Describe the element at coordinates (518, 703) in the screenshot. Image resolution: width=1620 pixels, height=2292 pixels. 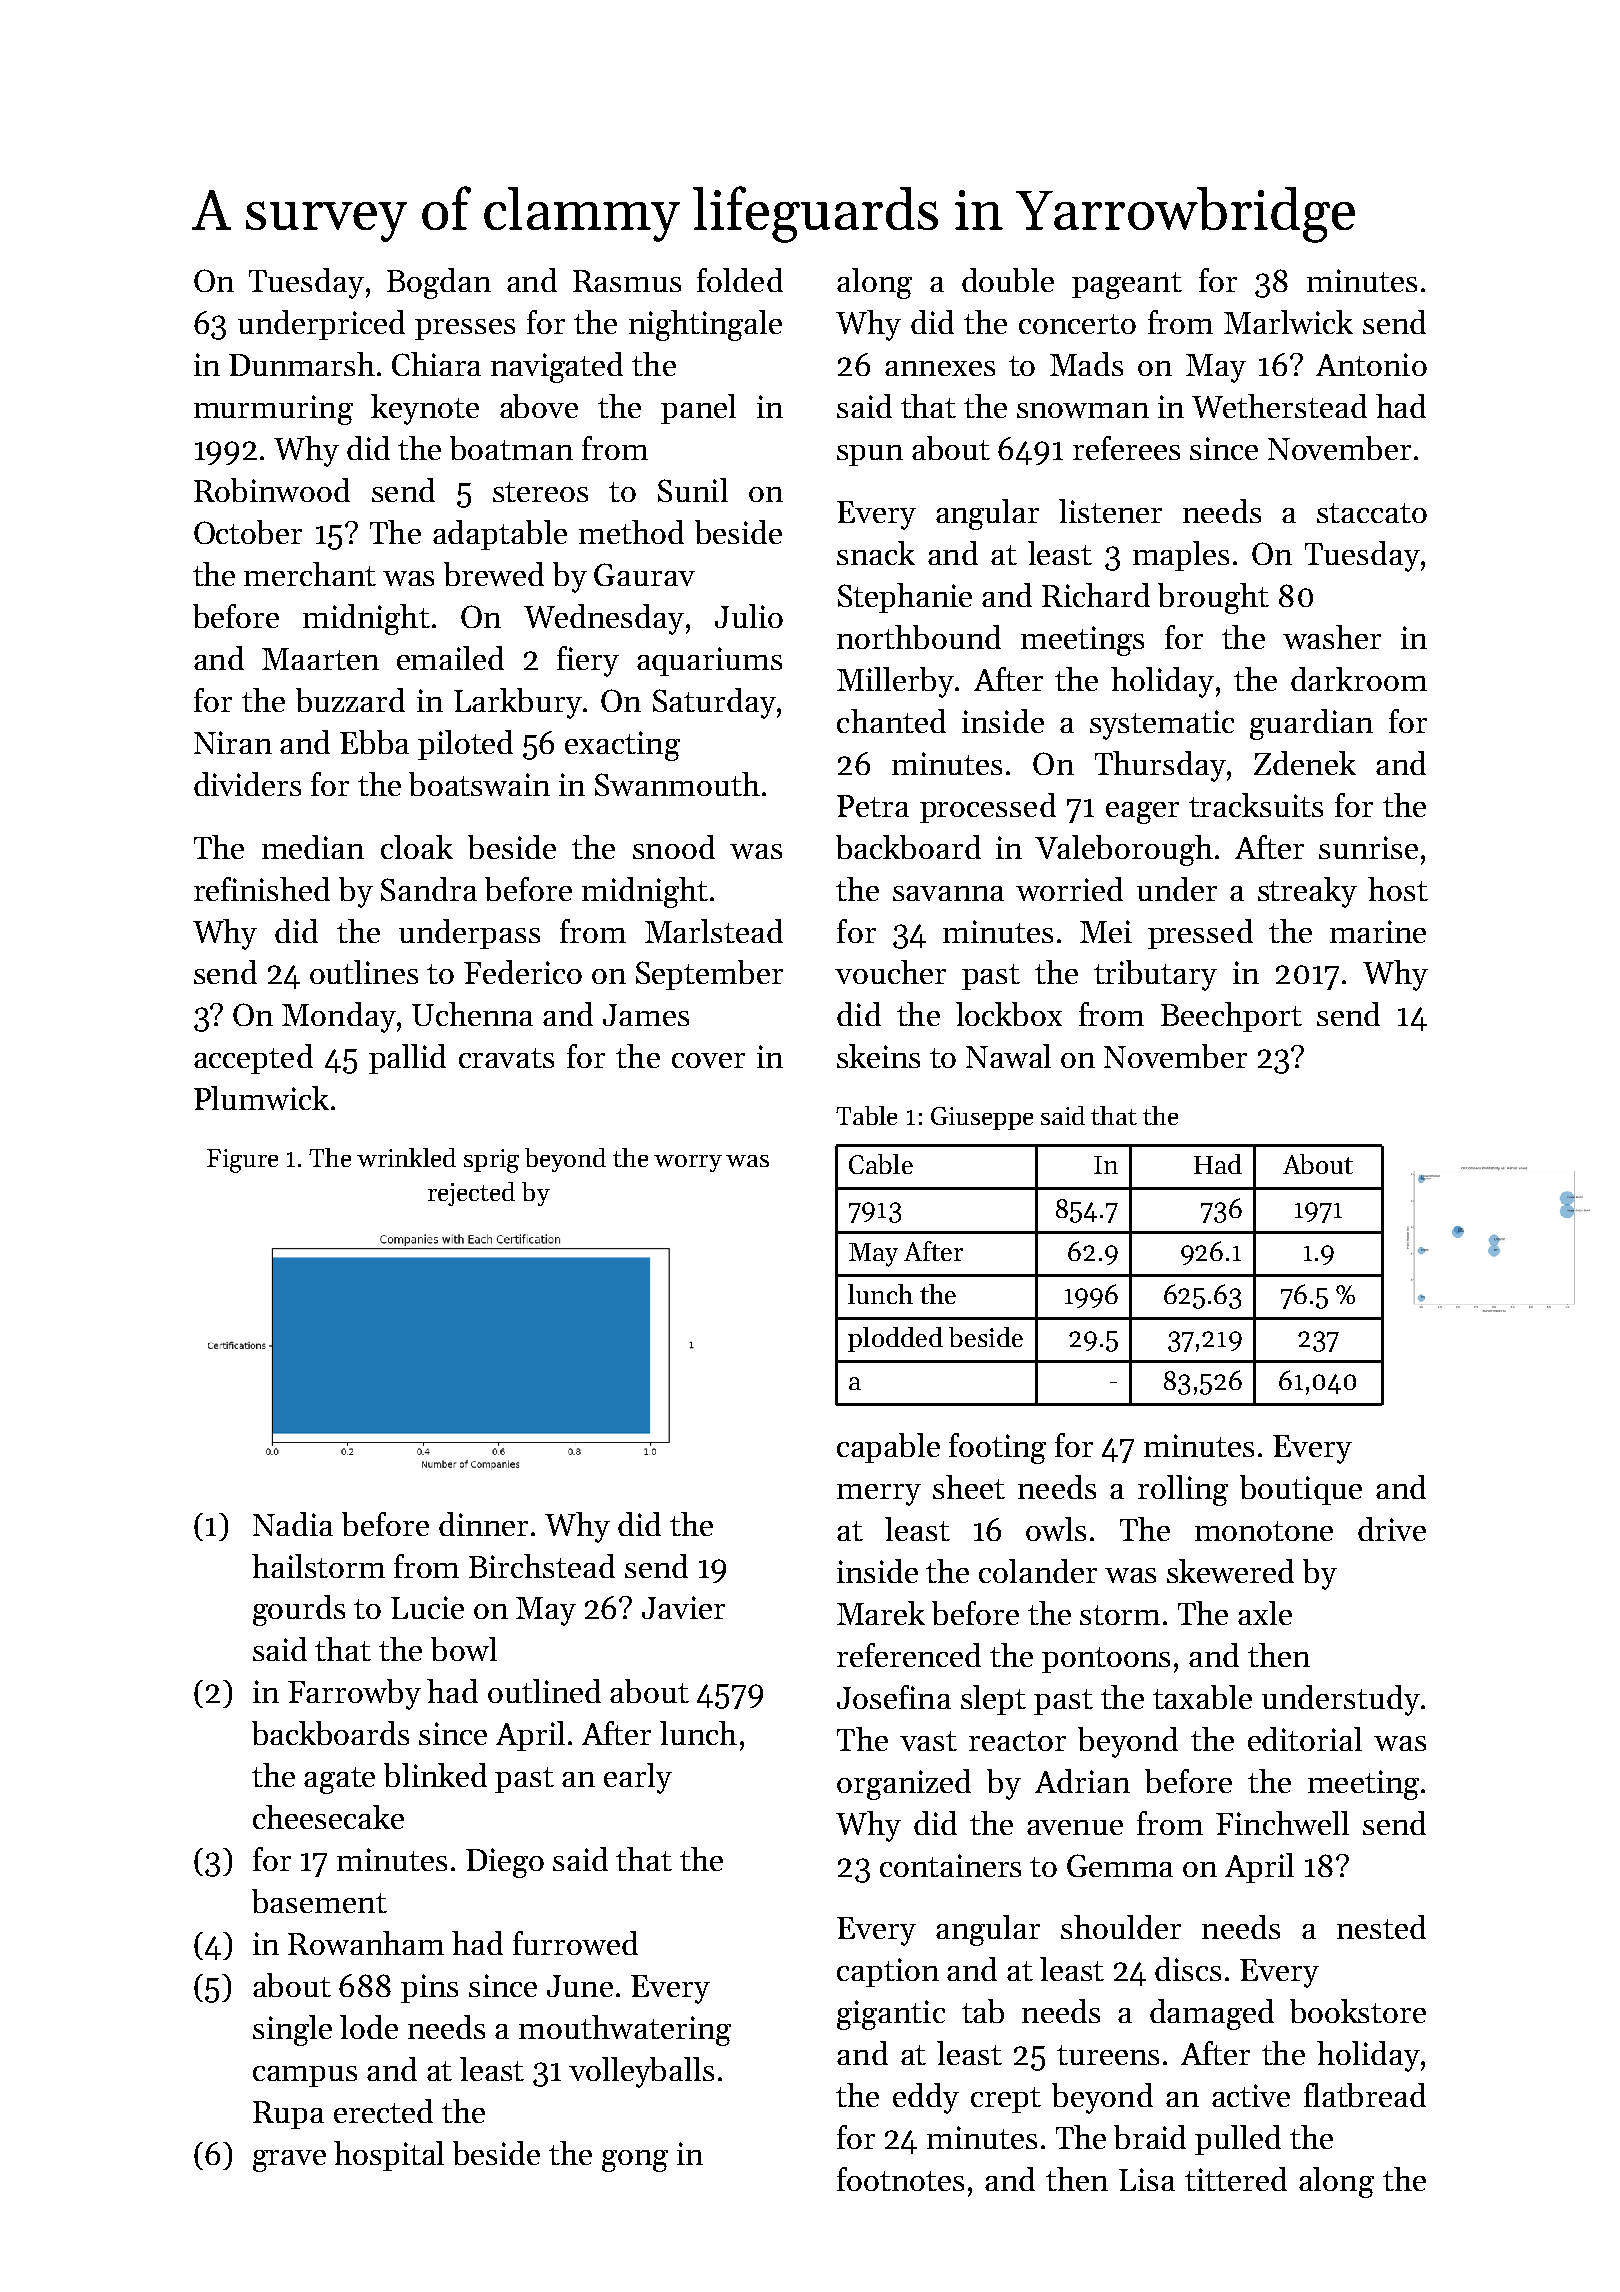
I see `Larkbury` at that location.
